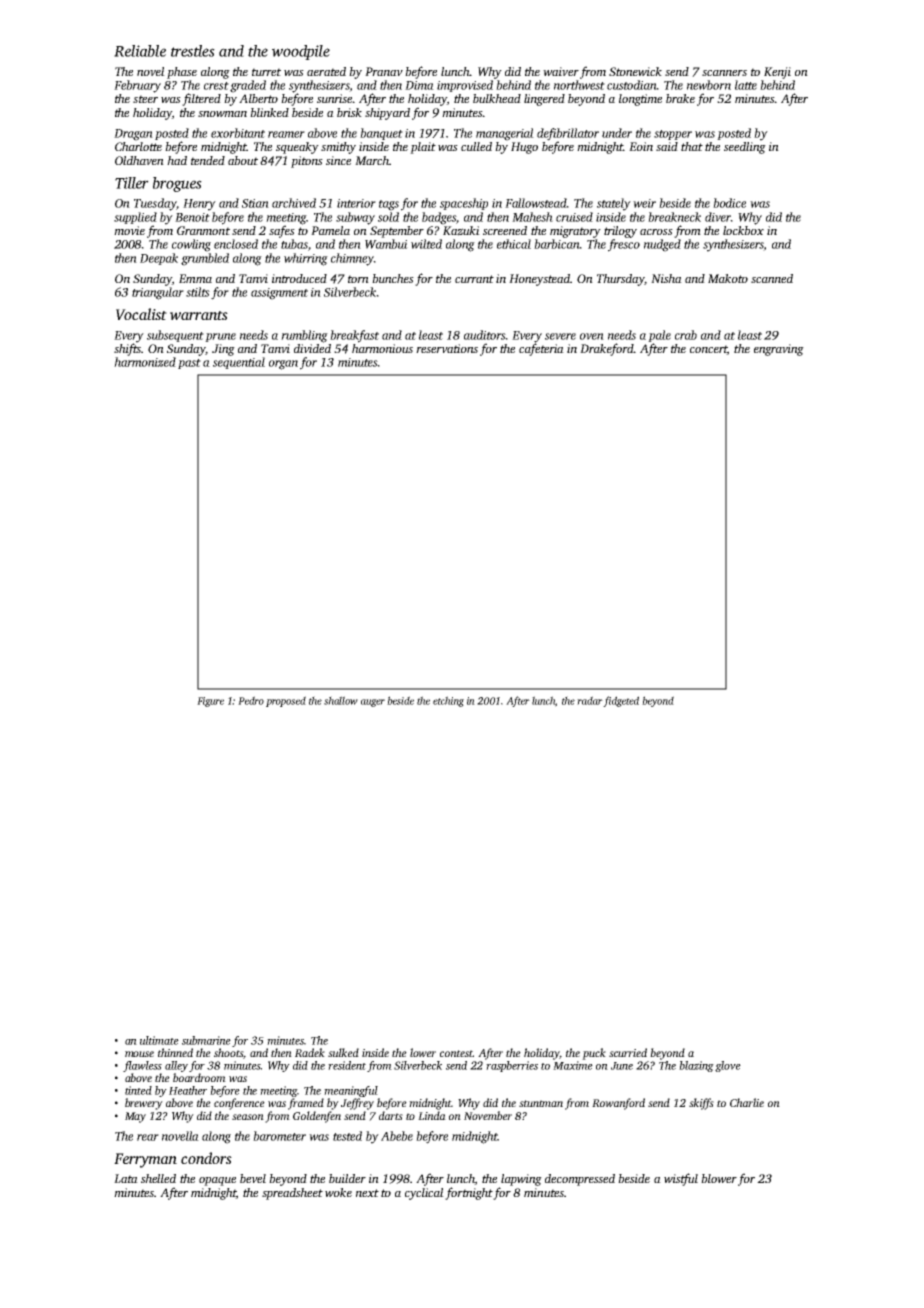  What do you see at coordinates (621, 701) in the screenshot?
I see `fidgeted` at bounding box center [621, 701].
